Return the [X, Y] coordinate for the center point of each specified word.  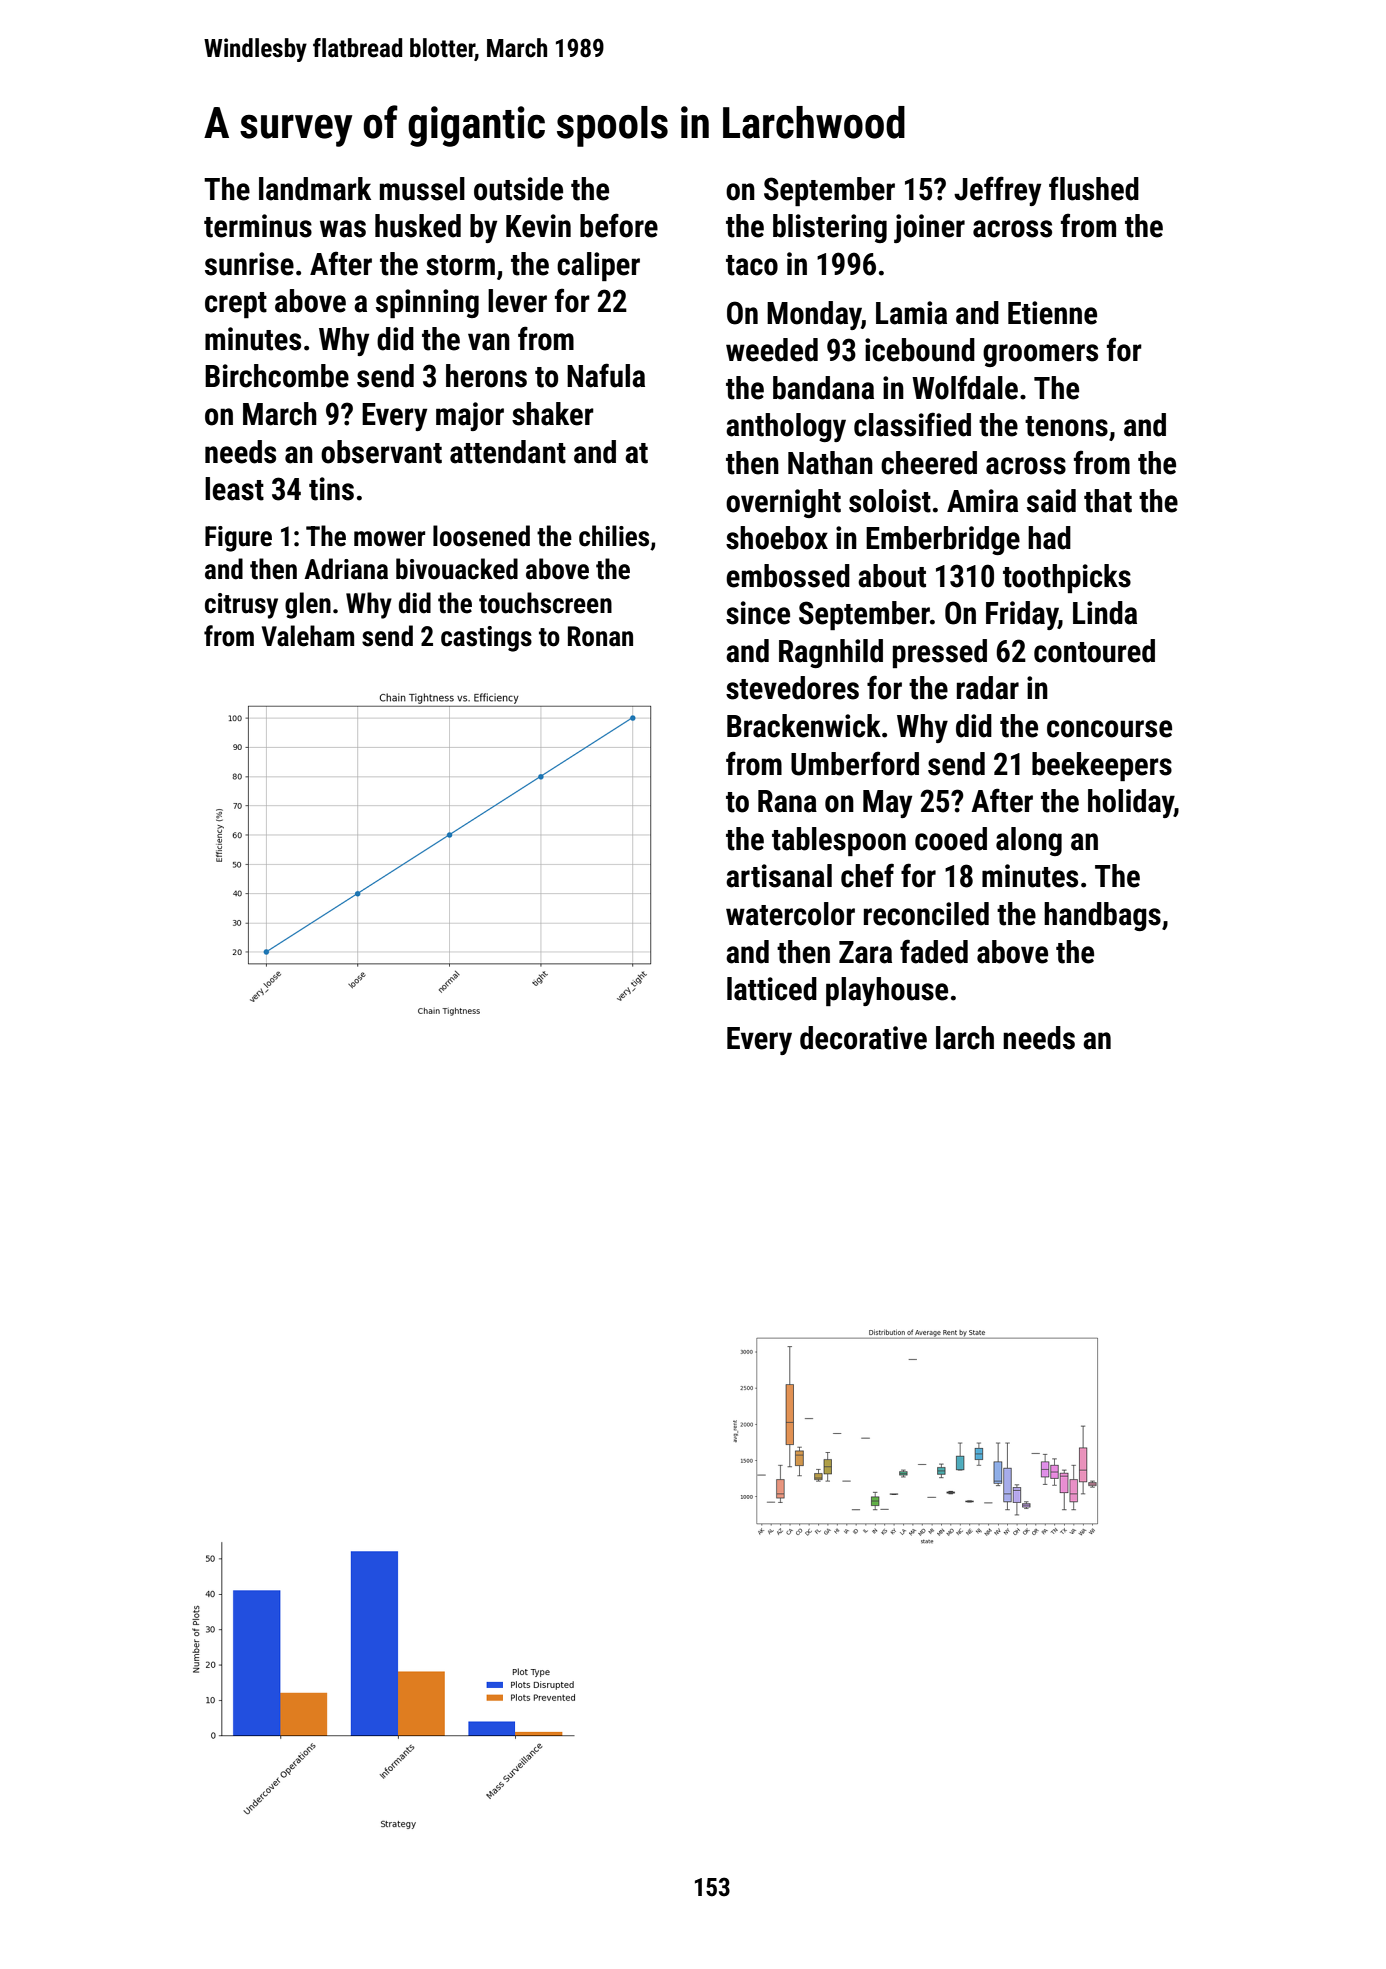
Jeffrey [997, 191]
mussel [422, 189]
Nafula [606, 375]
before [619, 225]
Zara [865, 952]
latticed [772, 989]
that [1108, 501]
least [234, 489]
